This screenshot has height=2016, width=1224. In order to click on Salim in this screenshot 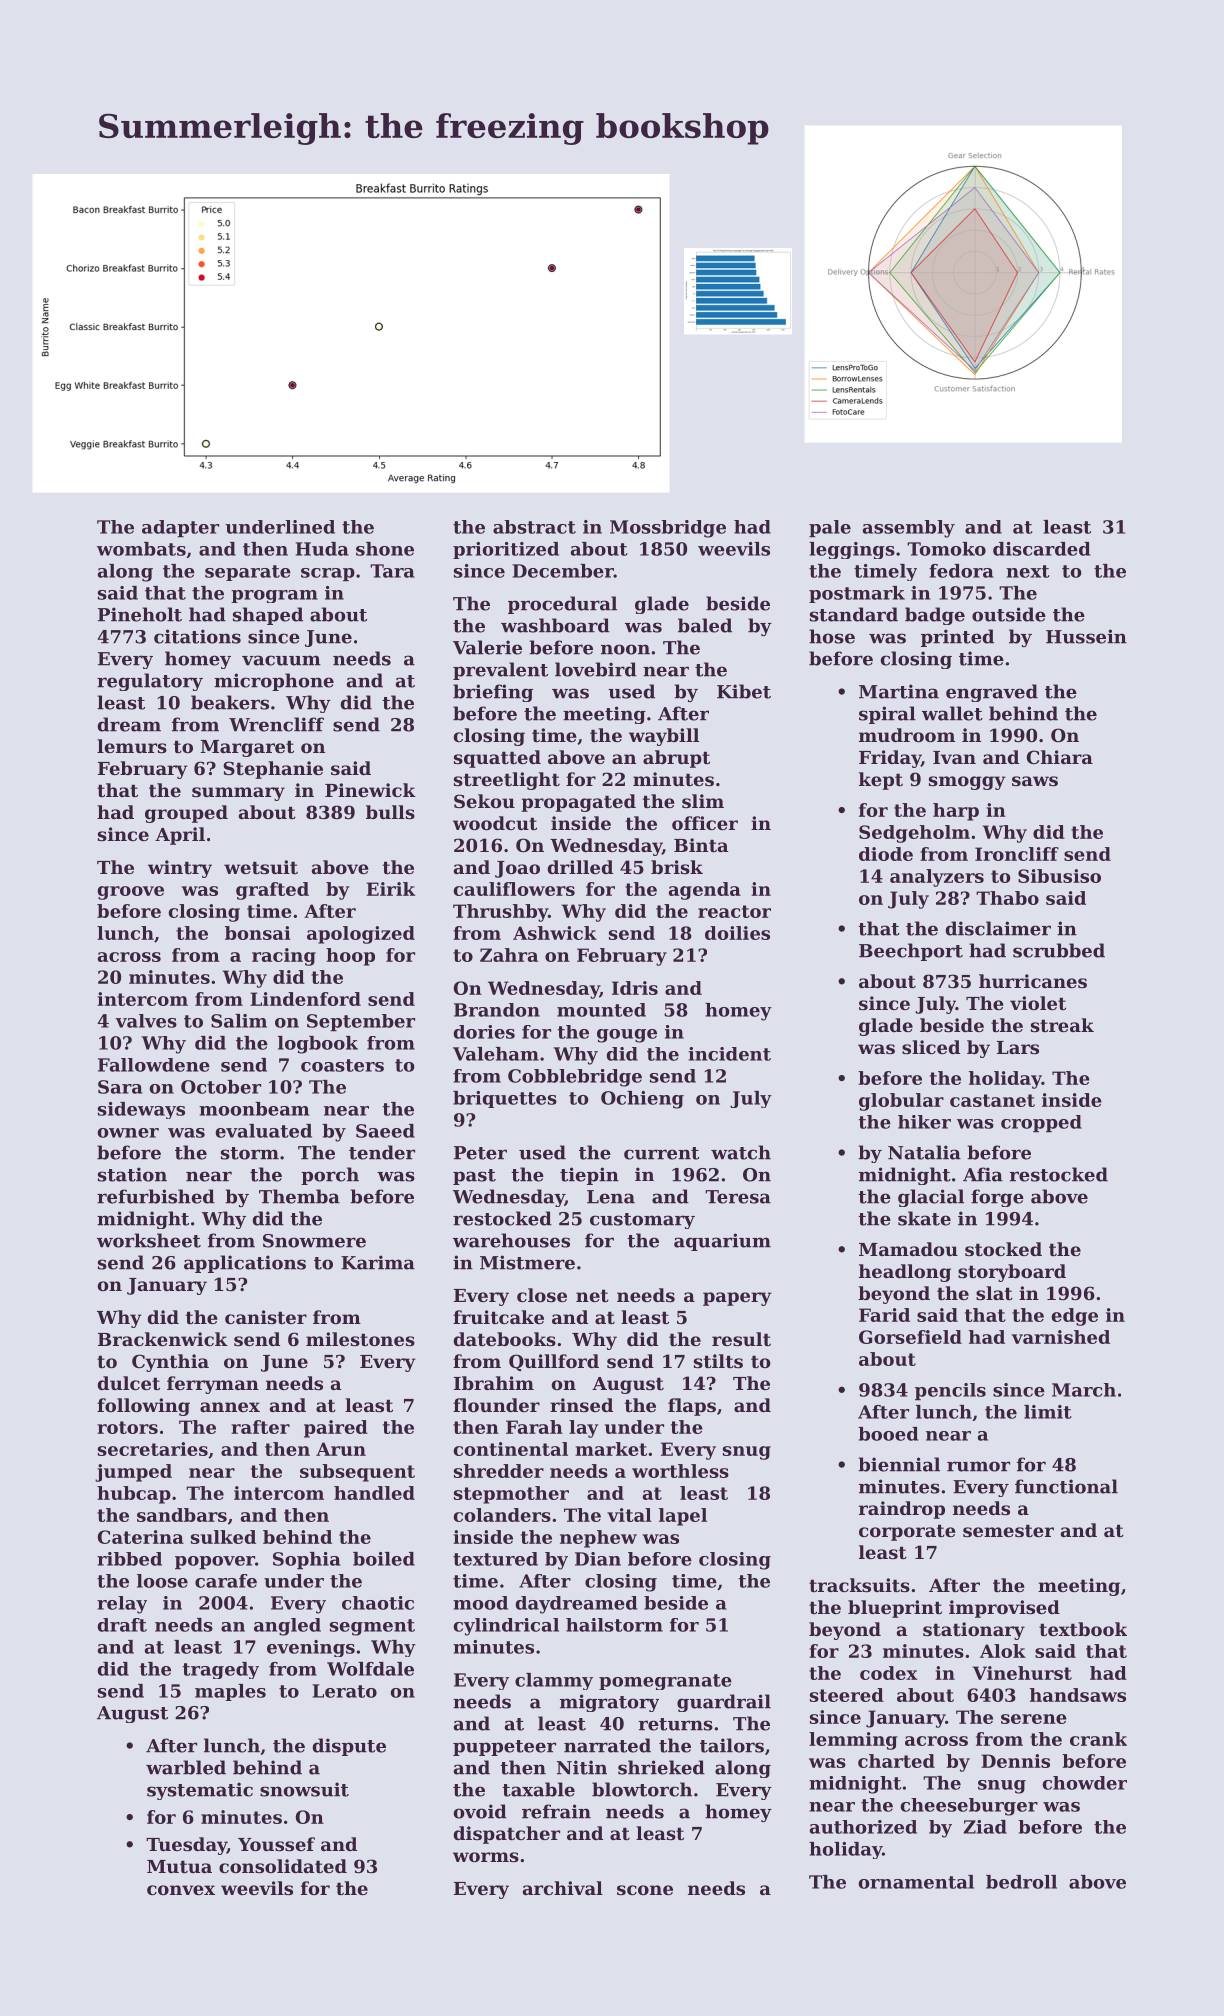, I will do `click(239, 1021)`.
